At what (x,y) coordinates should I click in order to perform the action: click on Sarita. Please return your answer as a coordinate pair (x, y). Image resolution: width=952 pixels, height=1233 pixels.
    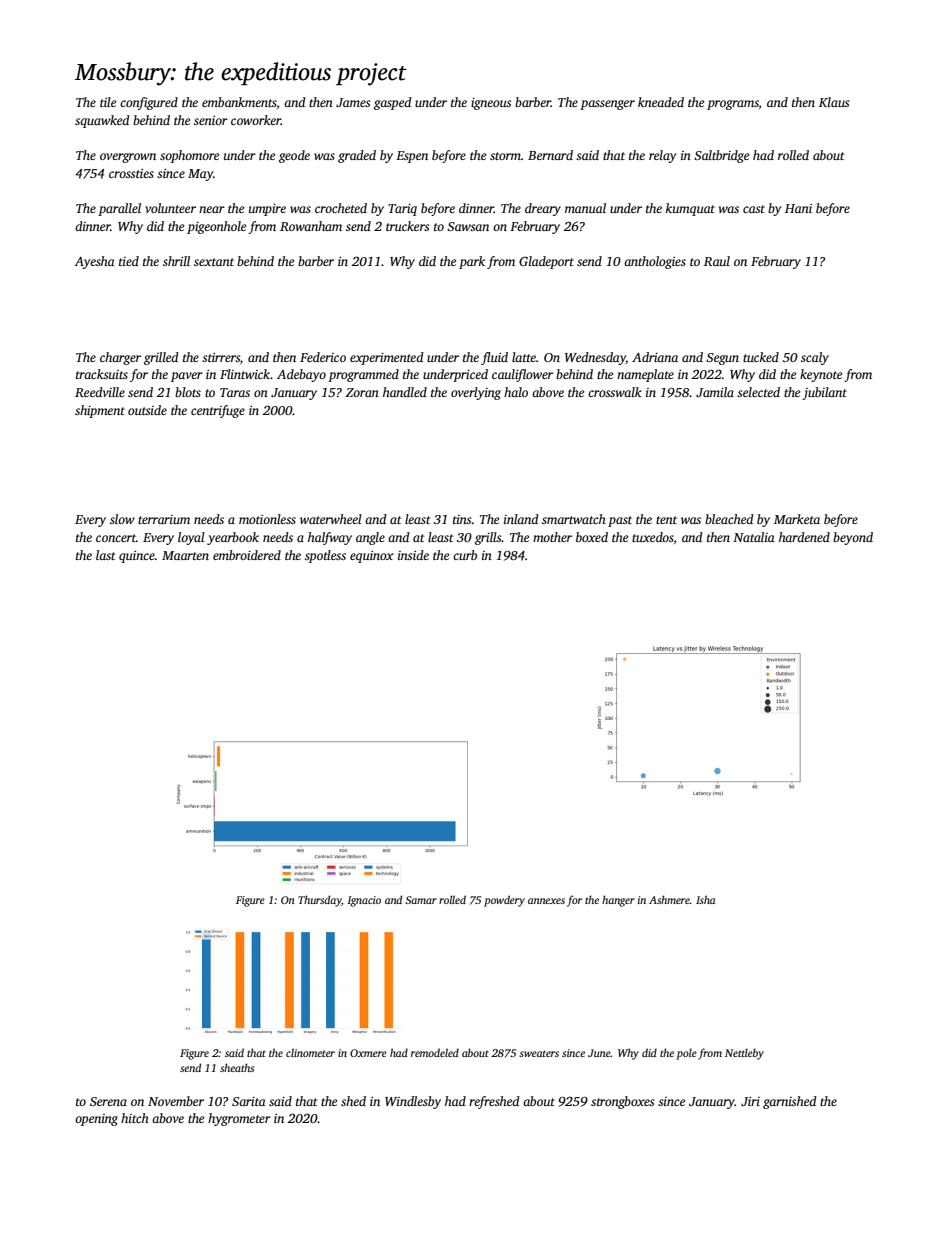
    Looking at the image, I should click on (249, 1101).
